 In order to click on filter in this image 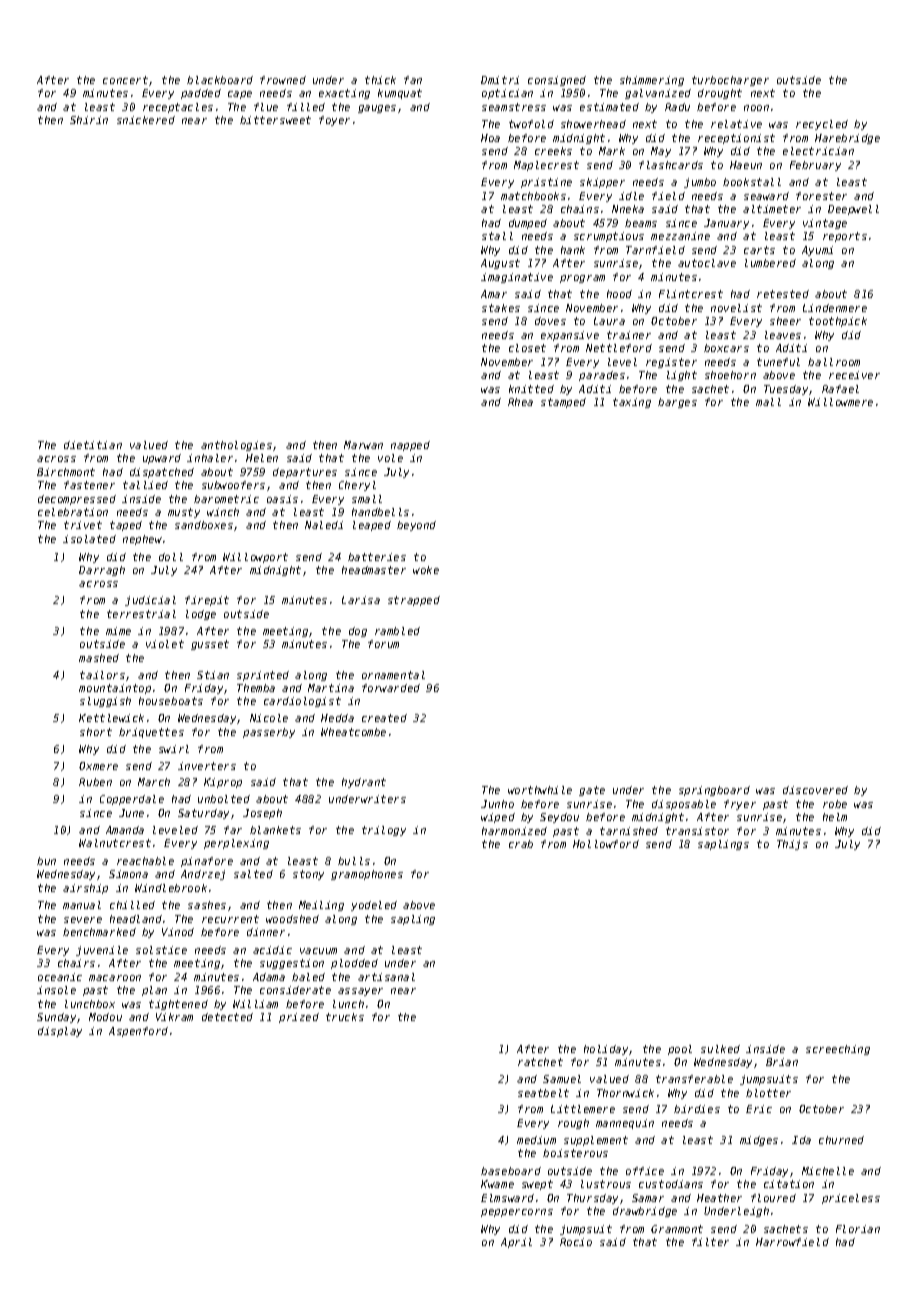, I will do `click(710, 1242)`.
